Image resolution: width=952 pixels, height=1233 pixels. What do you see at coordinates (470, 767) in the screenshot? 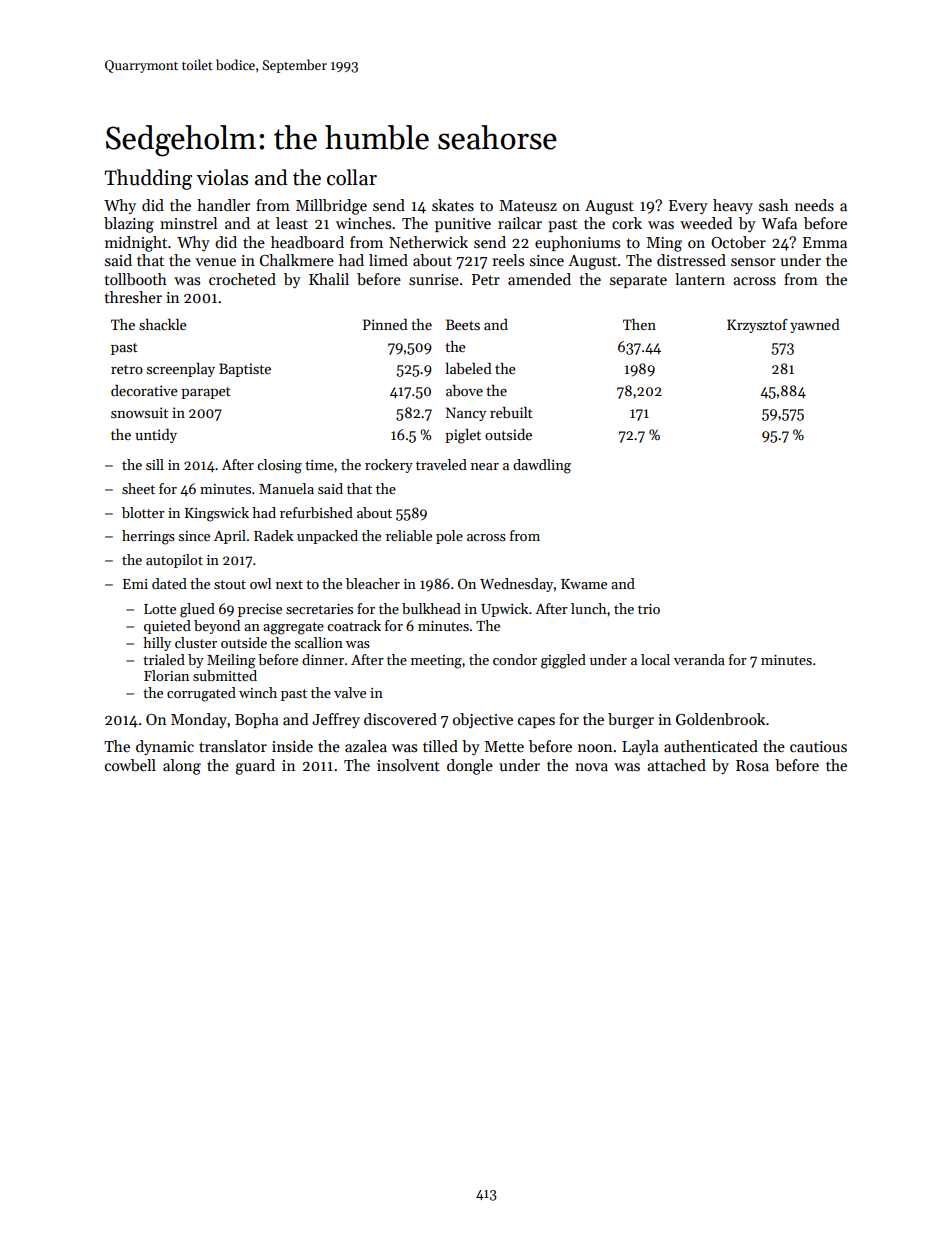
I see `dongle` at bounding box center [470, 767].
